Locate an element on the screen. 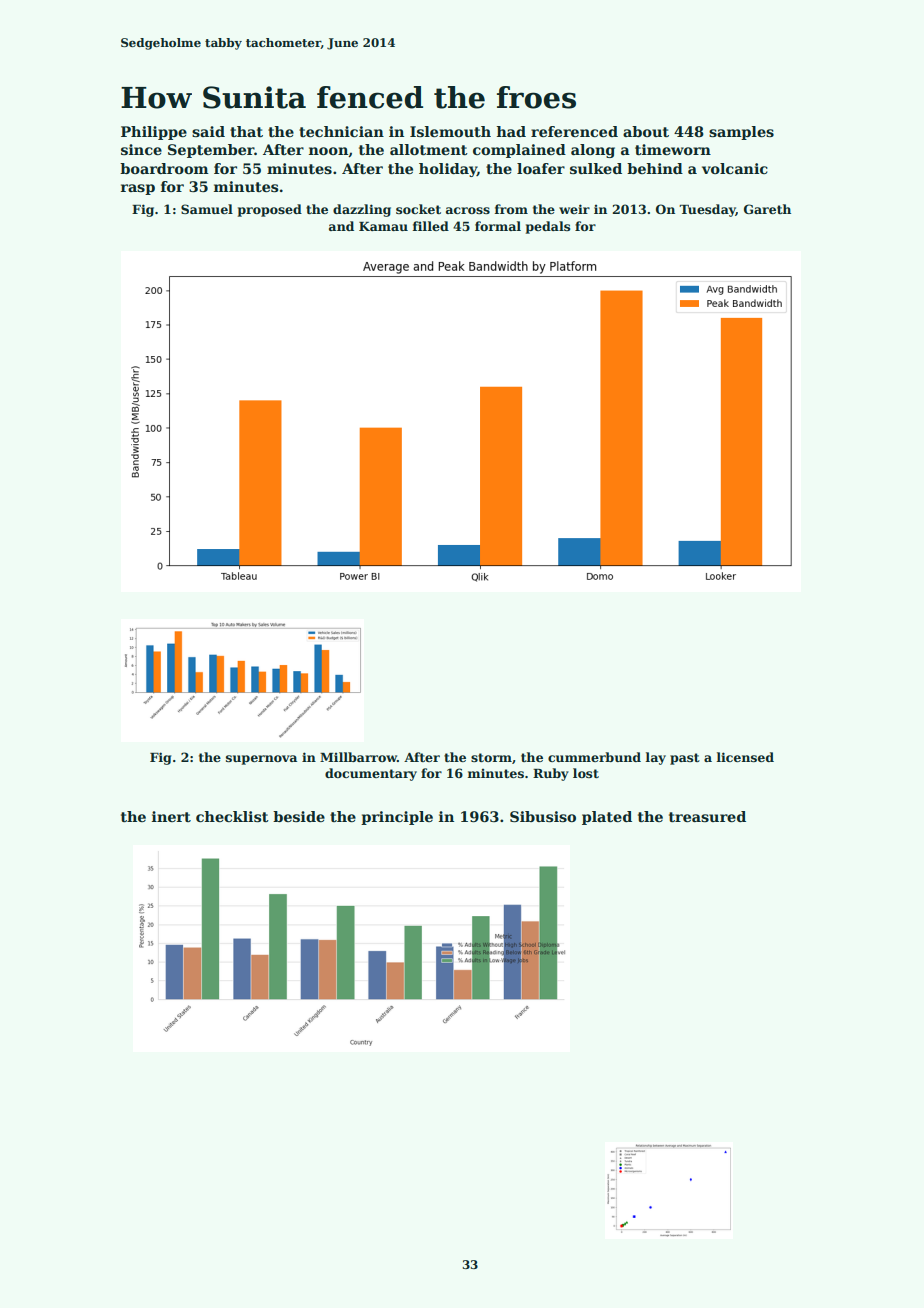 This screenshot has width=924, height=1308. storm is located at coordinates (491, 757).
